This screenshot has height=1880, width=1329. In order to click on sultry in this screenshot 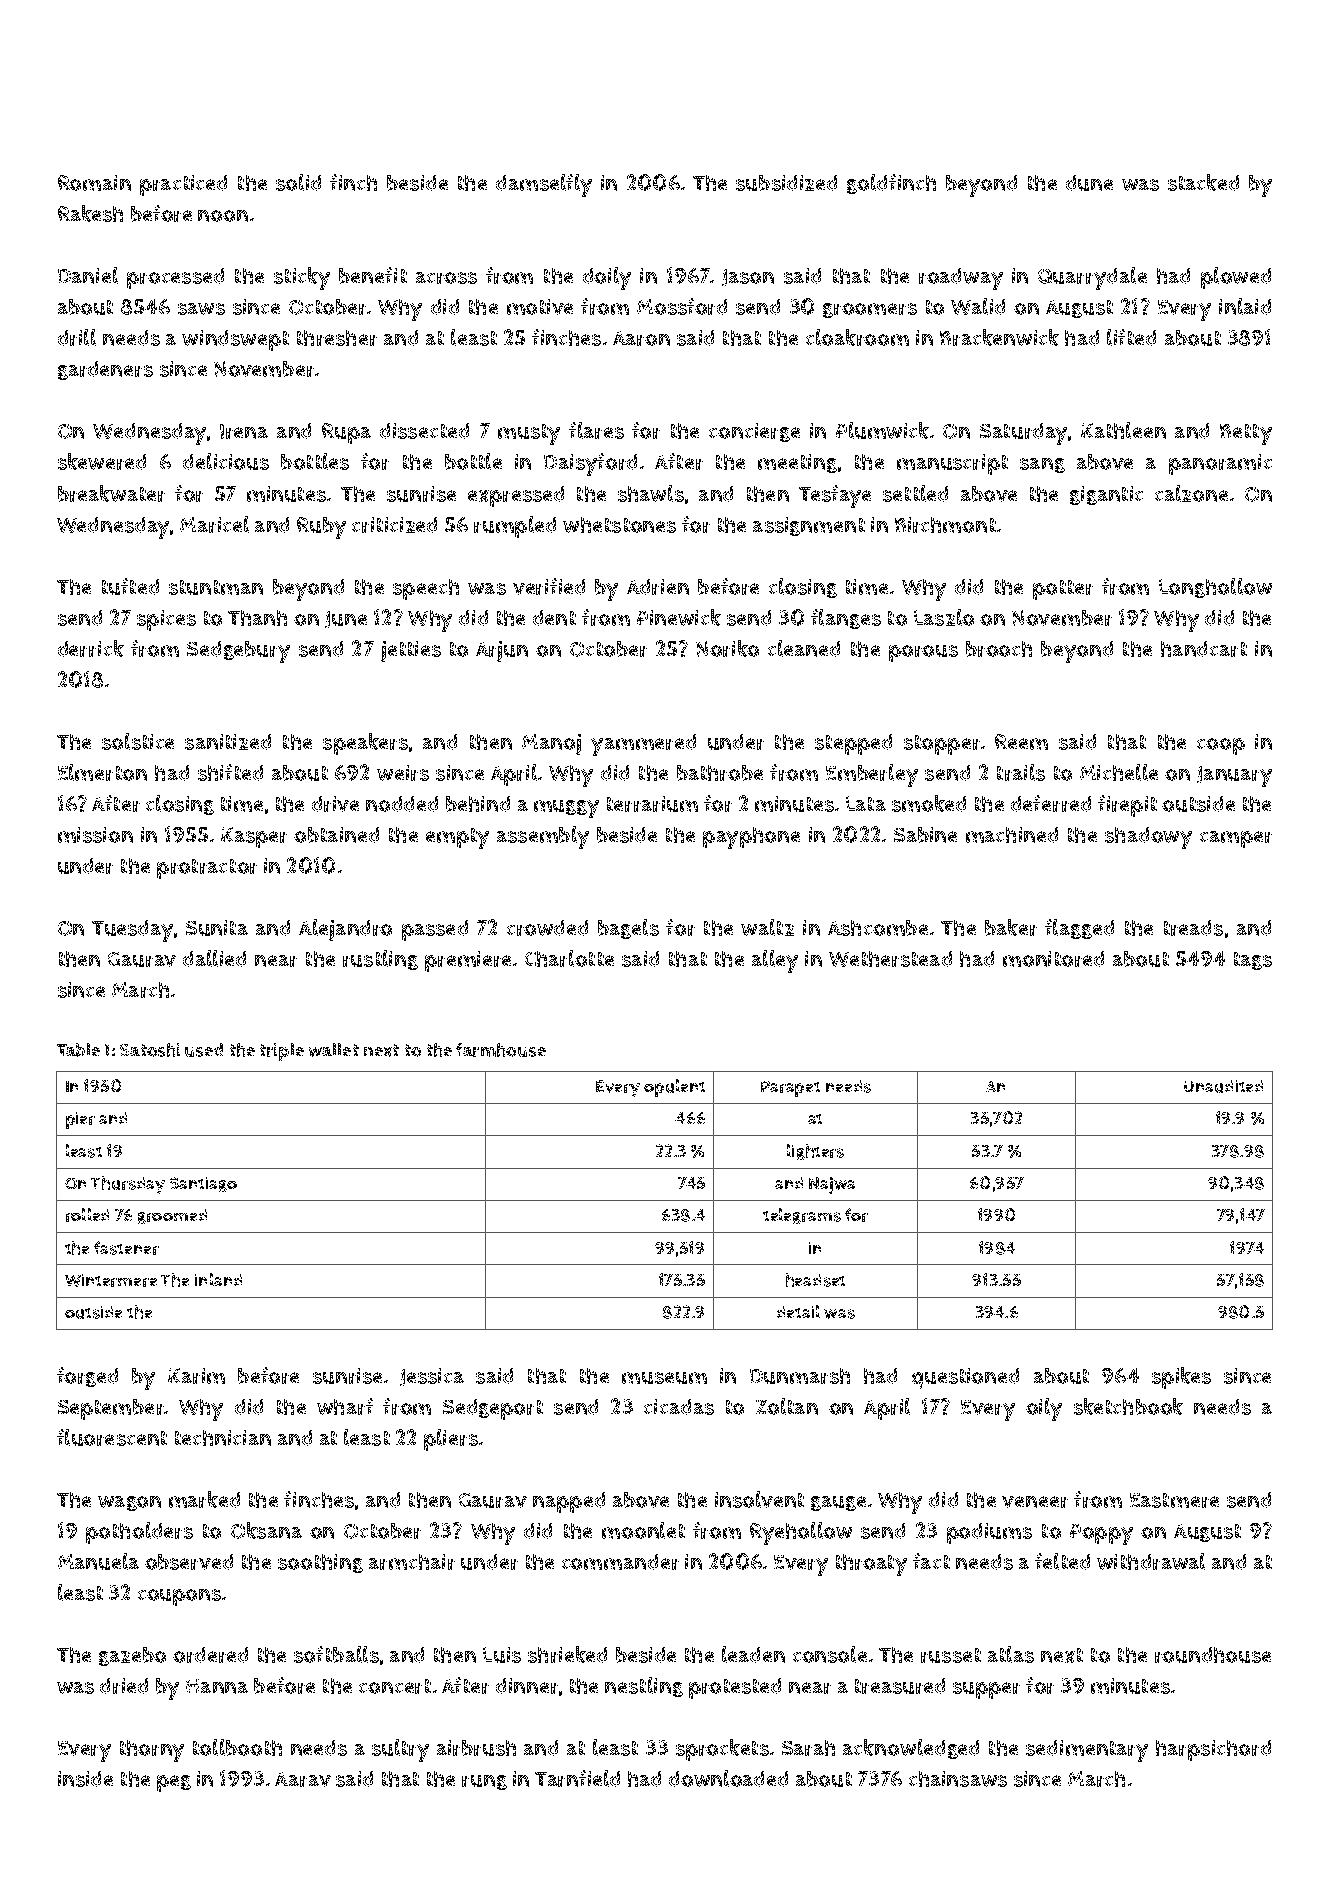, I will do `click(400, 1750)`.
